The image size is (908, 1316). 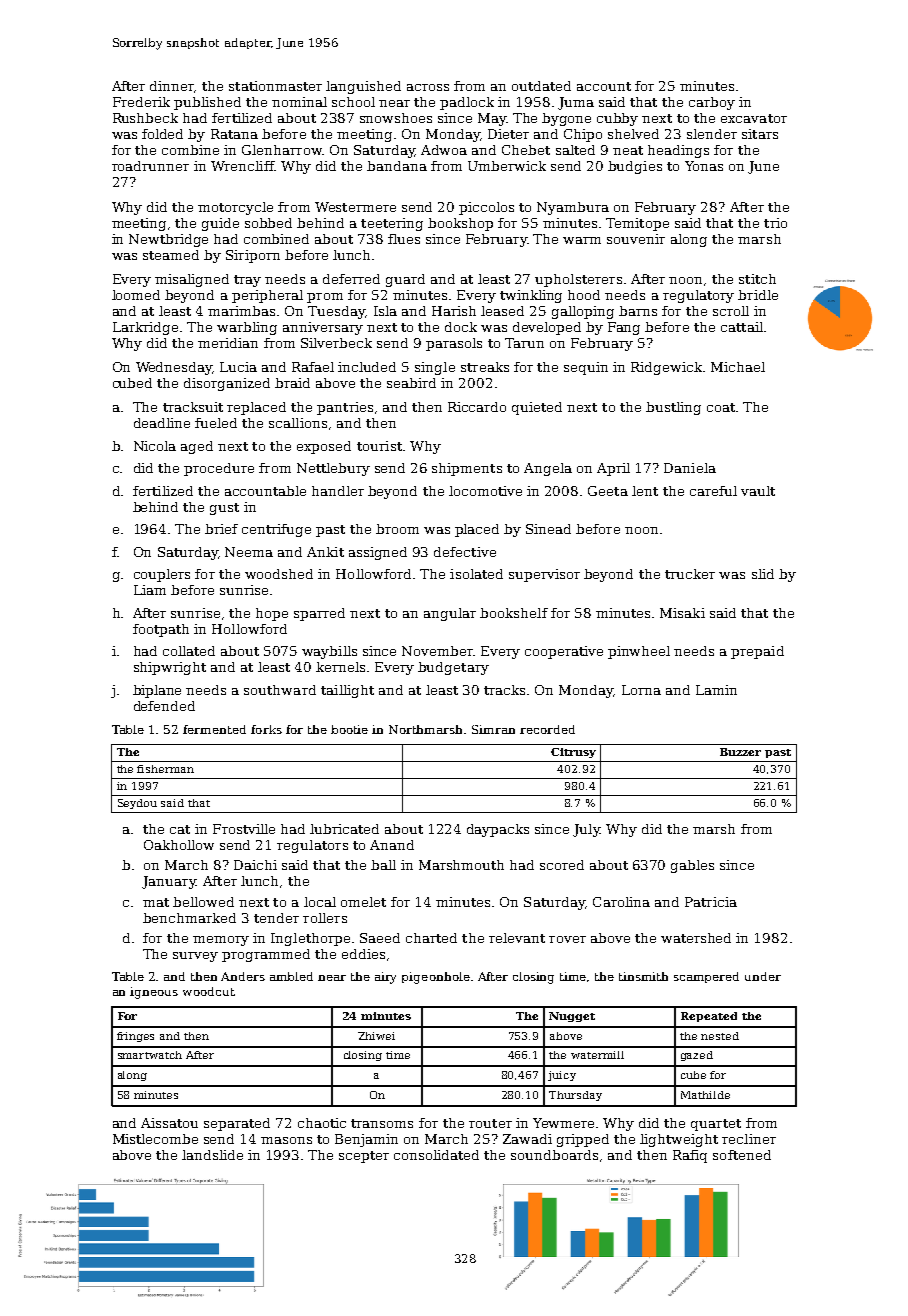 I want to click on trucker, so click(x=690, y=574).
